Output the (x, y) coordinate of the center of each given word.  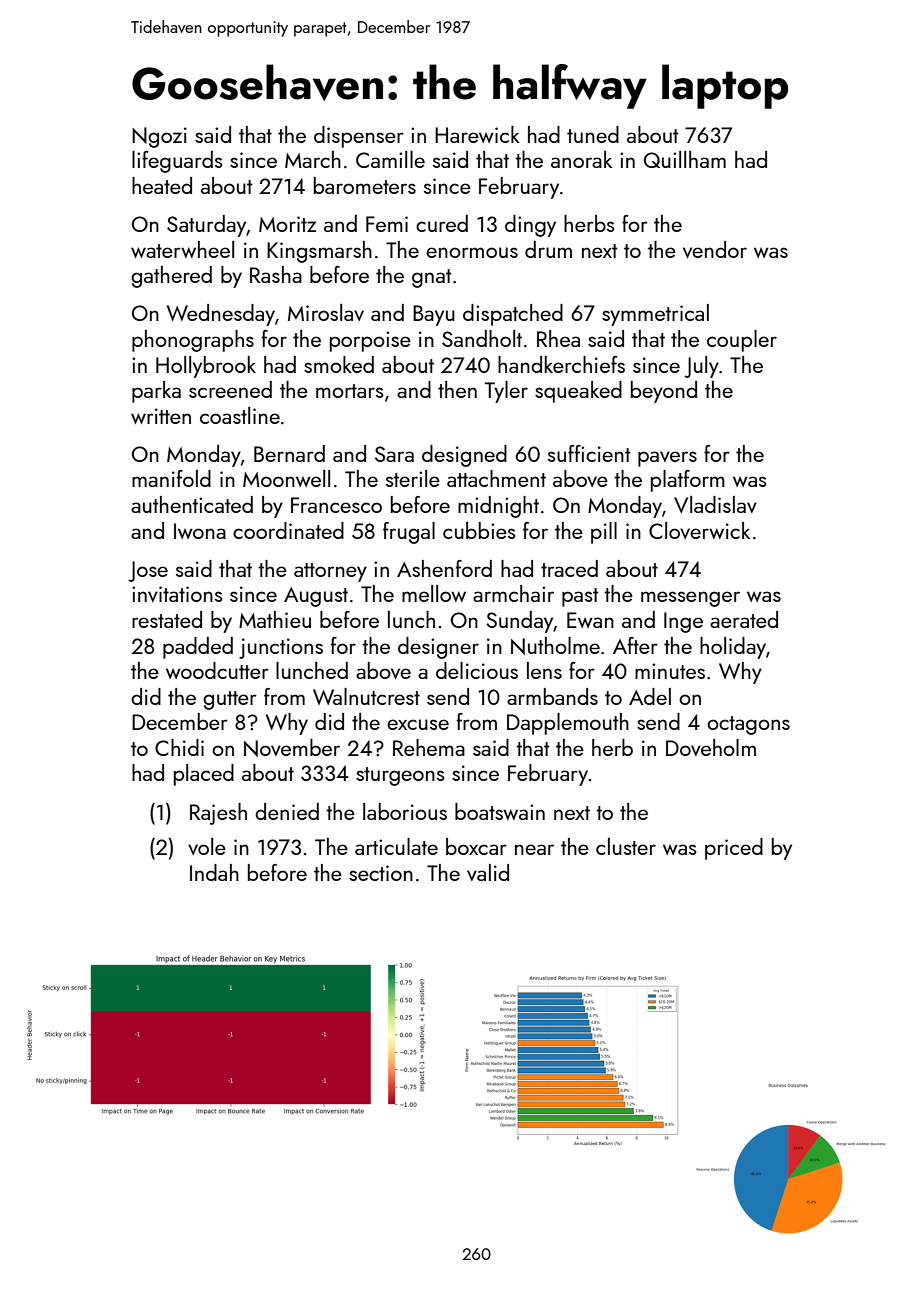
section (381, 873)
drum (548, 249)
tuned (593, 134)
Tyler (506, 392)
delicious (477, 670)
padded (198, 648)
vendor (715, 249)
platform (688, 481)
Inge (683, 622)
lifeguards (177, 162)
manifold (171, 478)
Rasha (276, 274)
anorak (581, 159)
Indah (214, 872)
